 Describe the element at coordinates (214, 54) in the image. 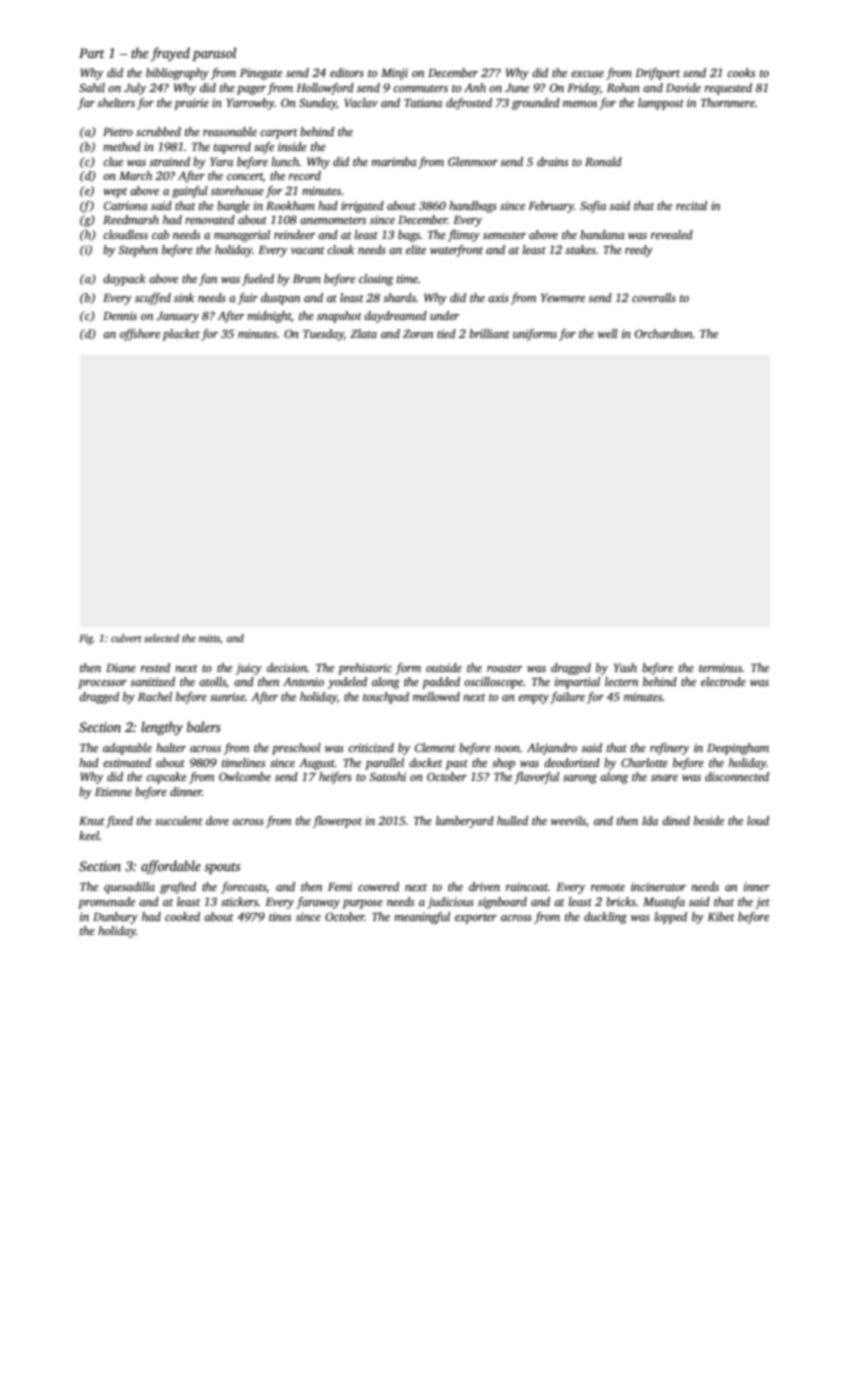

I see `parasol` at that location.
